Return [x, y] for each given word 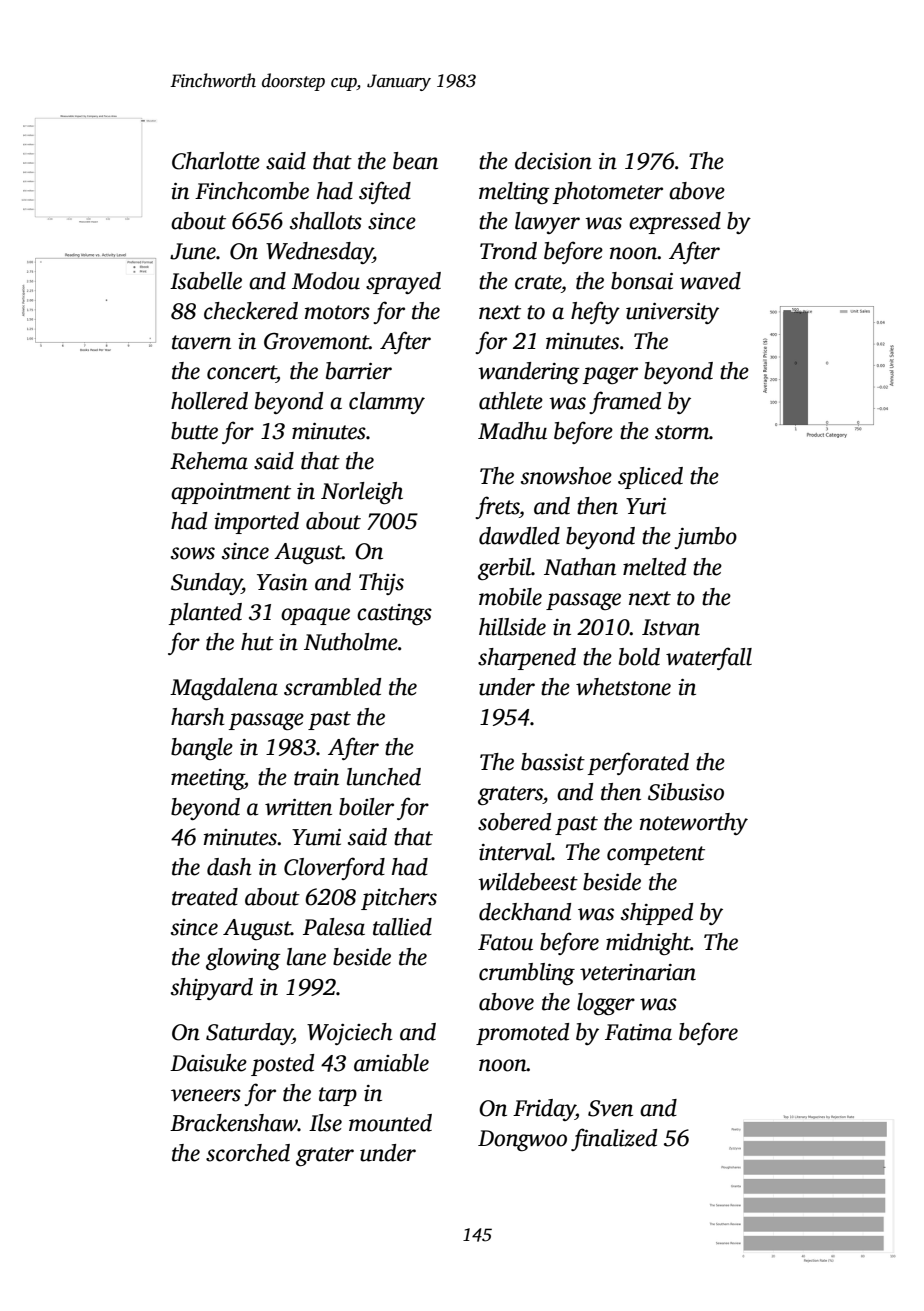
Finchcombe [252, 191]
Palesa [334, 927]
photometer [608, 193]
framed [625, 402]
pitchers [399, 899]
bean [415, 161]
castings [394, 614]
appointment [231, 493]
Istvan [671, 627]
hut [257, 642]
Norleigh [362, 493]
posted [282, 1065]
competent [656, 855]
